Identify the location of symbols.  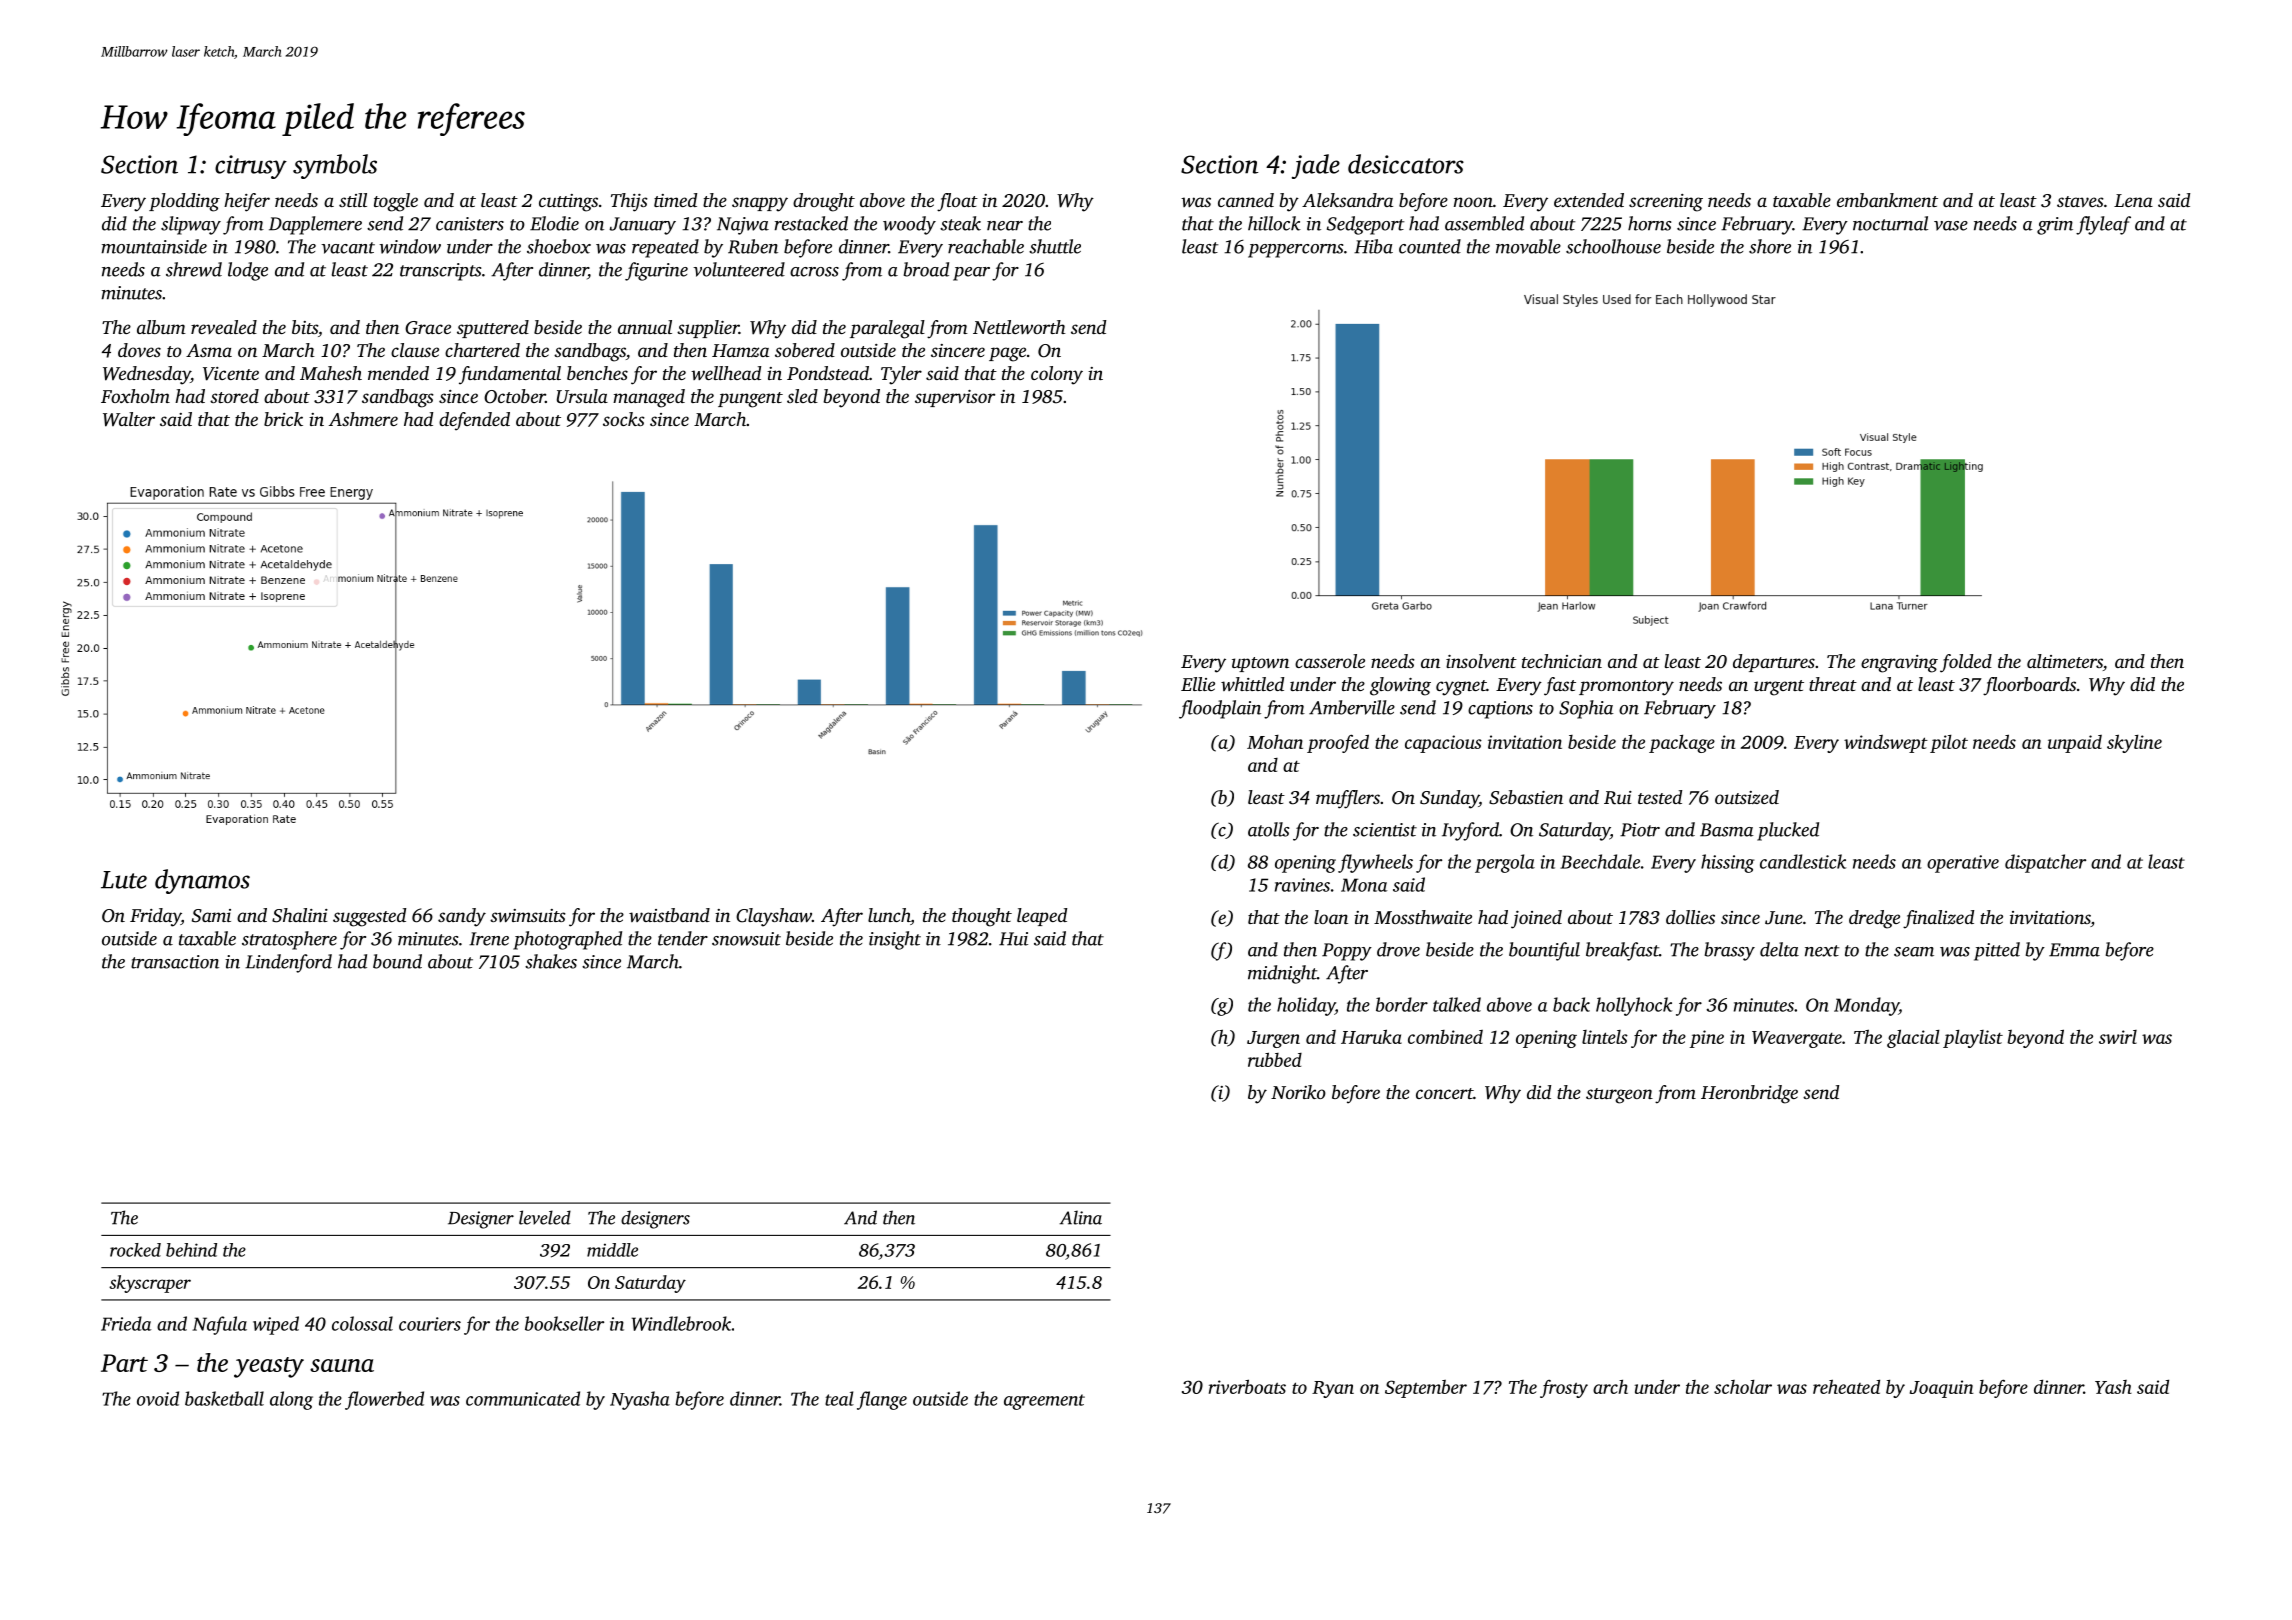
(335, 166).
